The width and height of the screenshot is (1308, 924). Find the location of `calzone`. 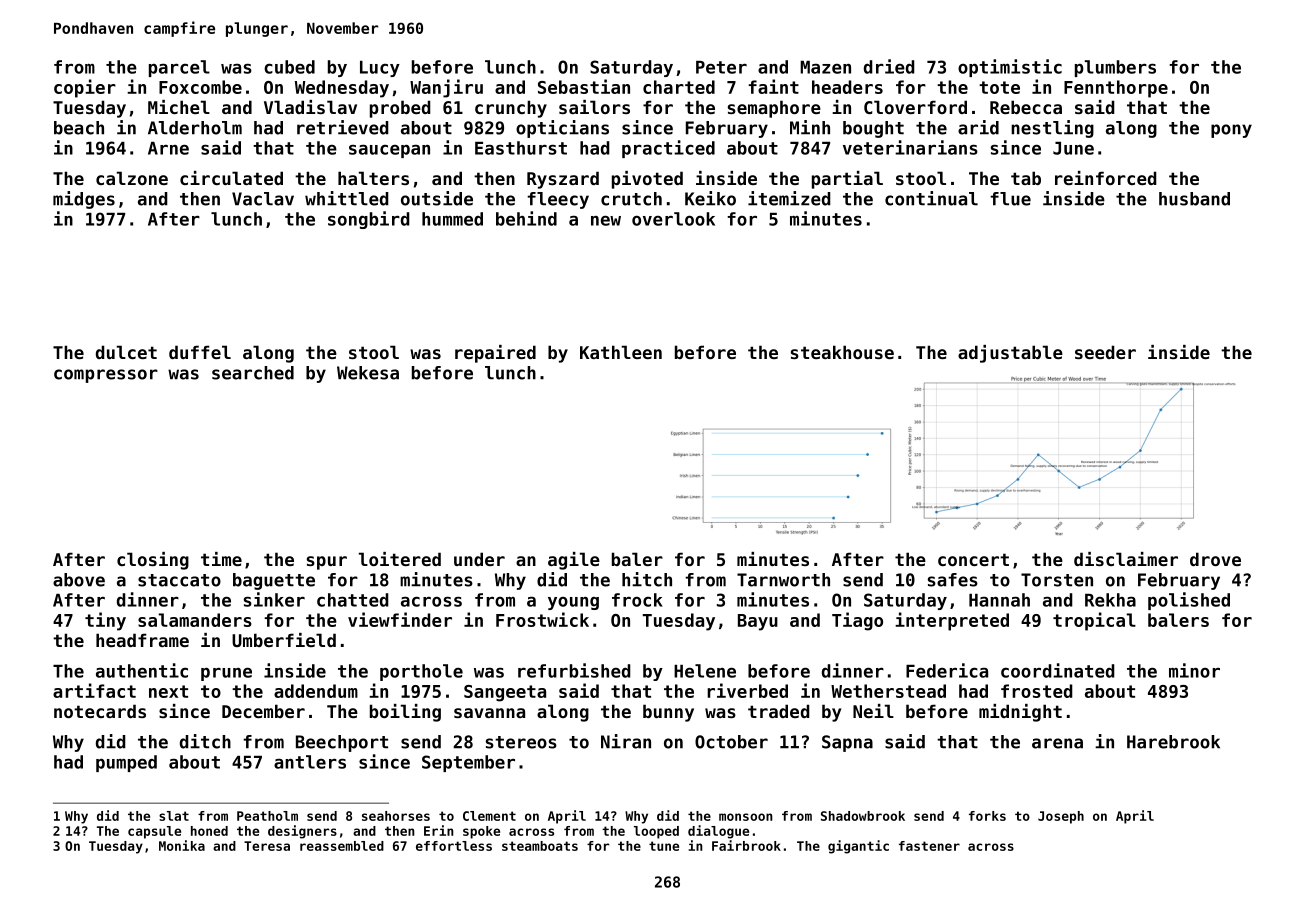

calzone is located at coordinates (132, 178).
